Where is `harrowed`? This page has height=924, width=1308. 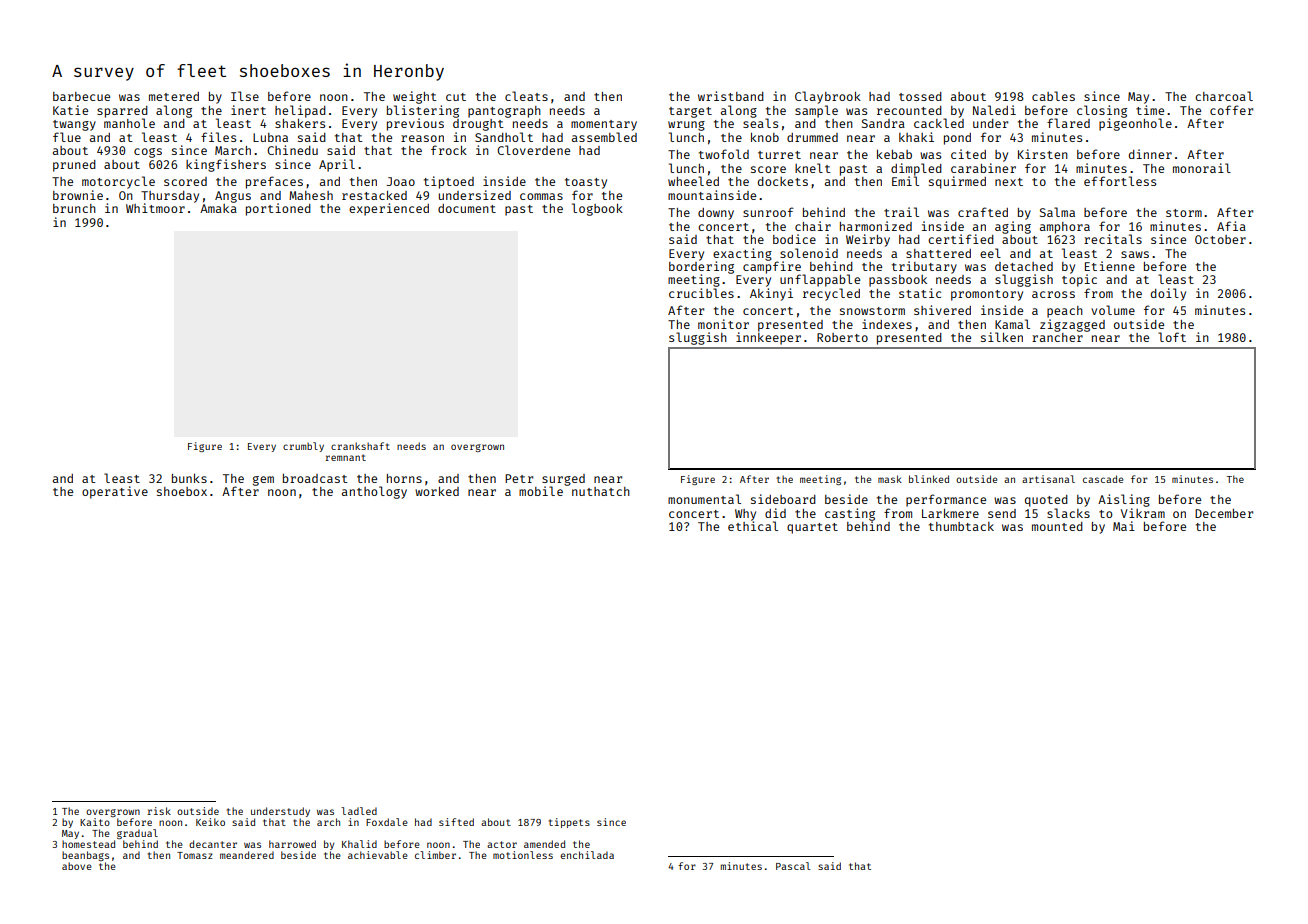
harrowed is located at coordinates (292, 844).
